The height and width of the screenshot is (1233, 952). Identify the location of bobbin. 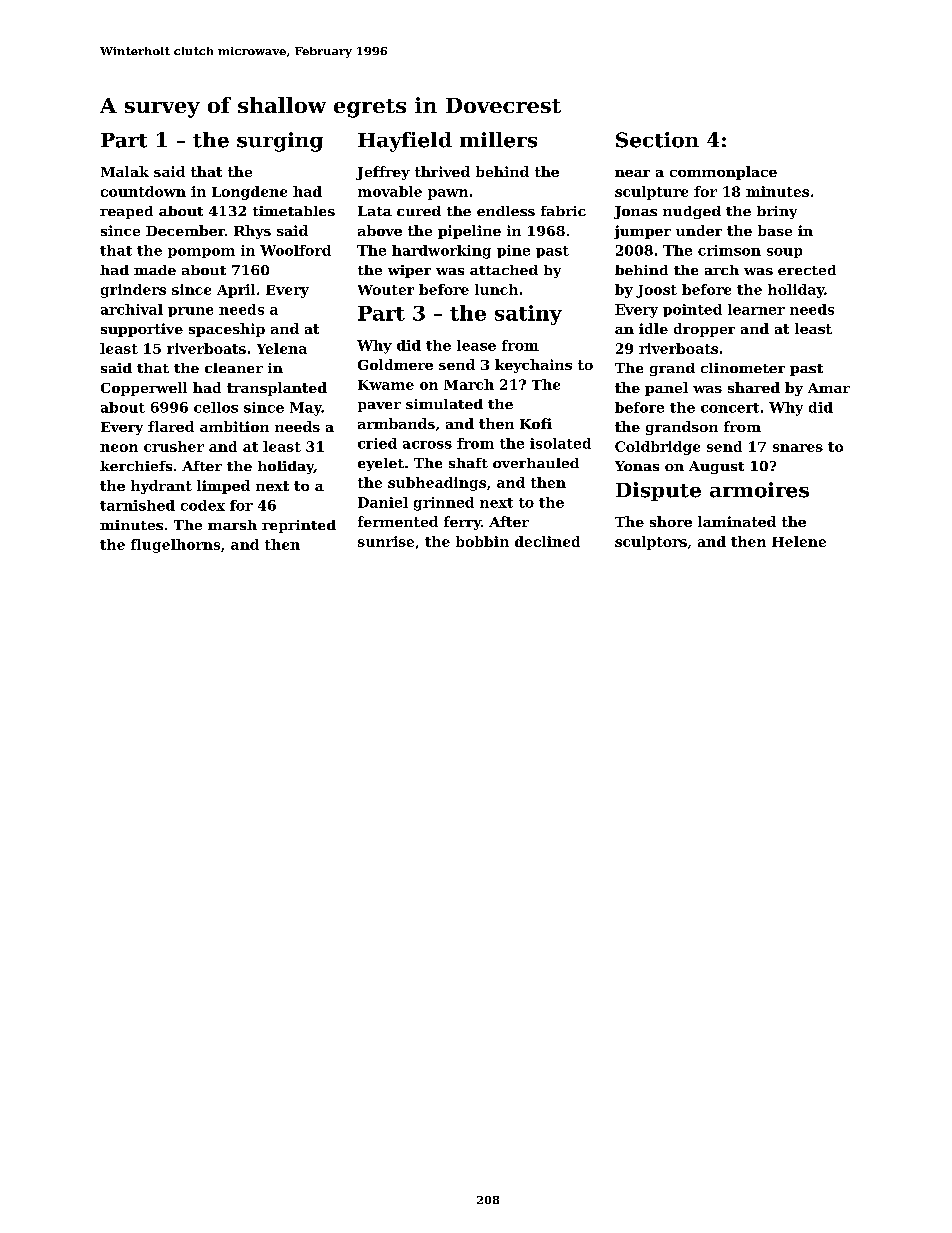
(482, 541).
